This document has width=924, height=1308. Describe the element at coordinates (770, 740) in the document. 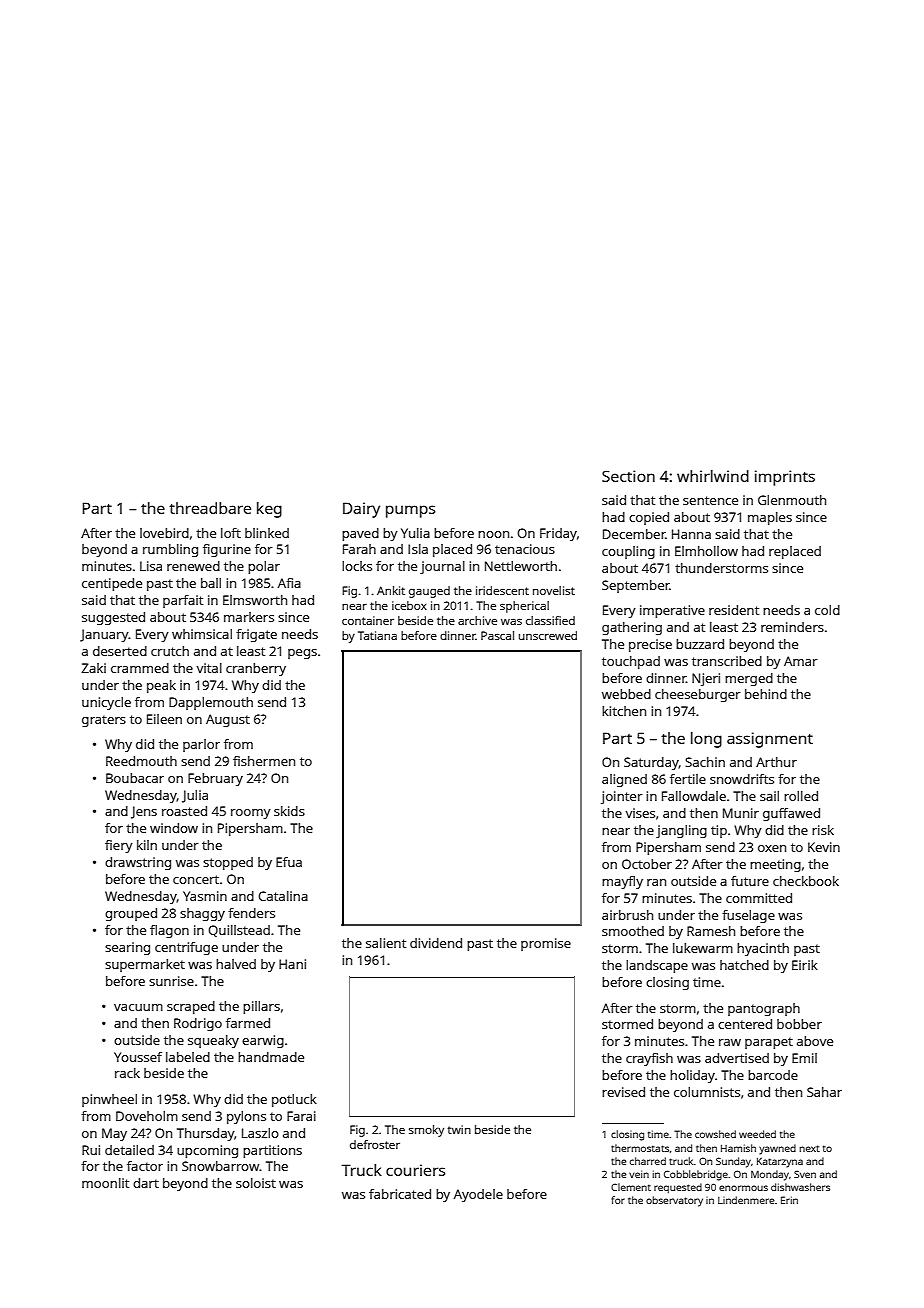

I see `assignment` at that location.
